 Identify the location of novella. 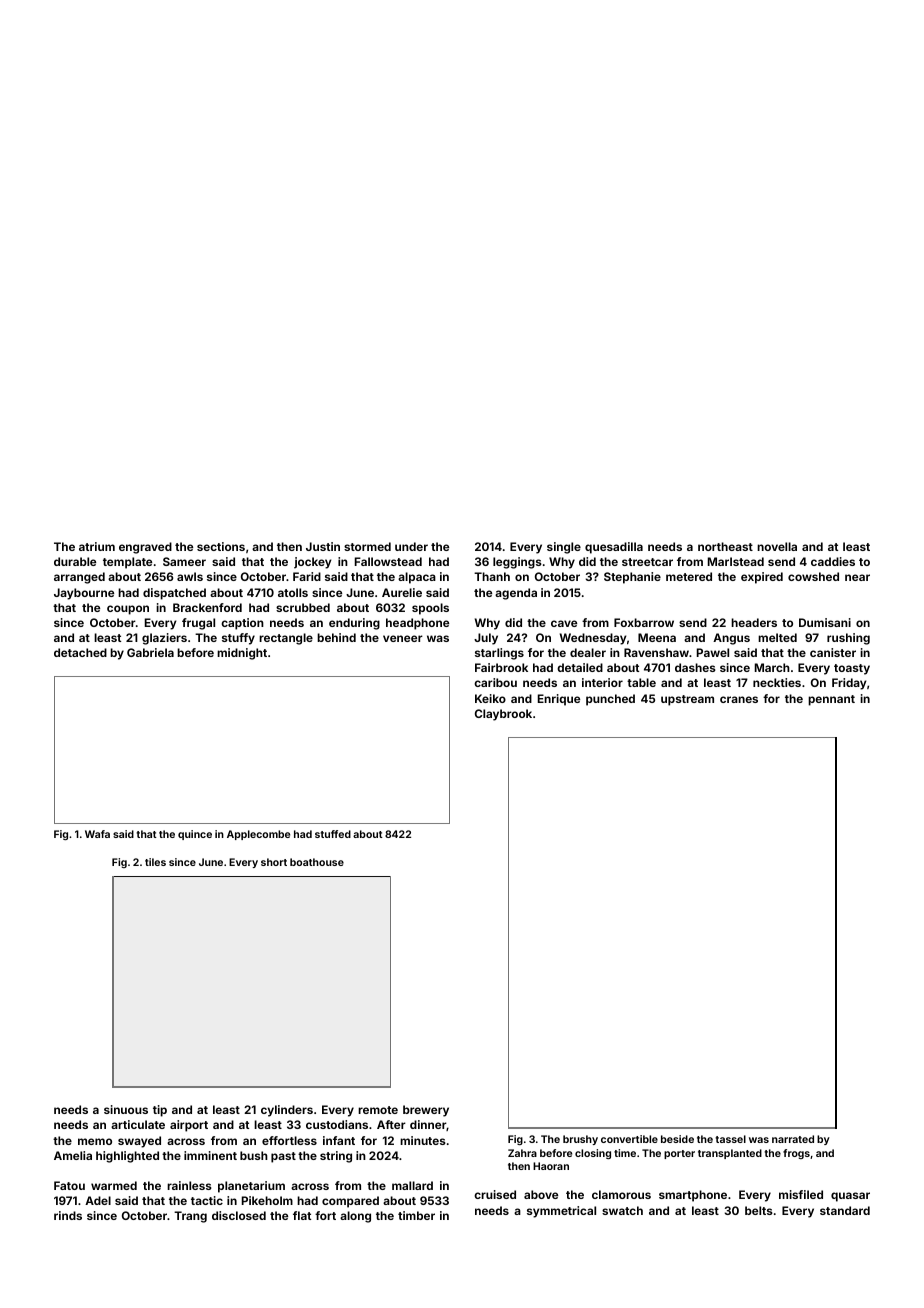
(777, 546).
